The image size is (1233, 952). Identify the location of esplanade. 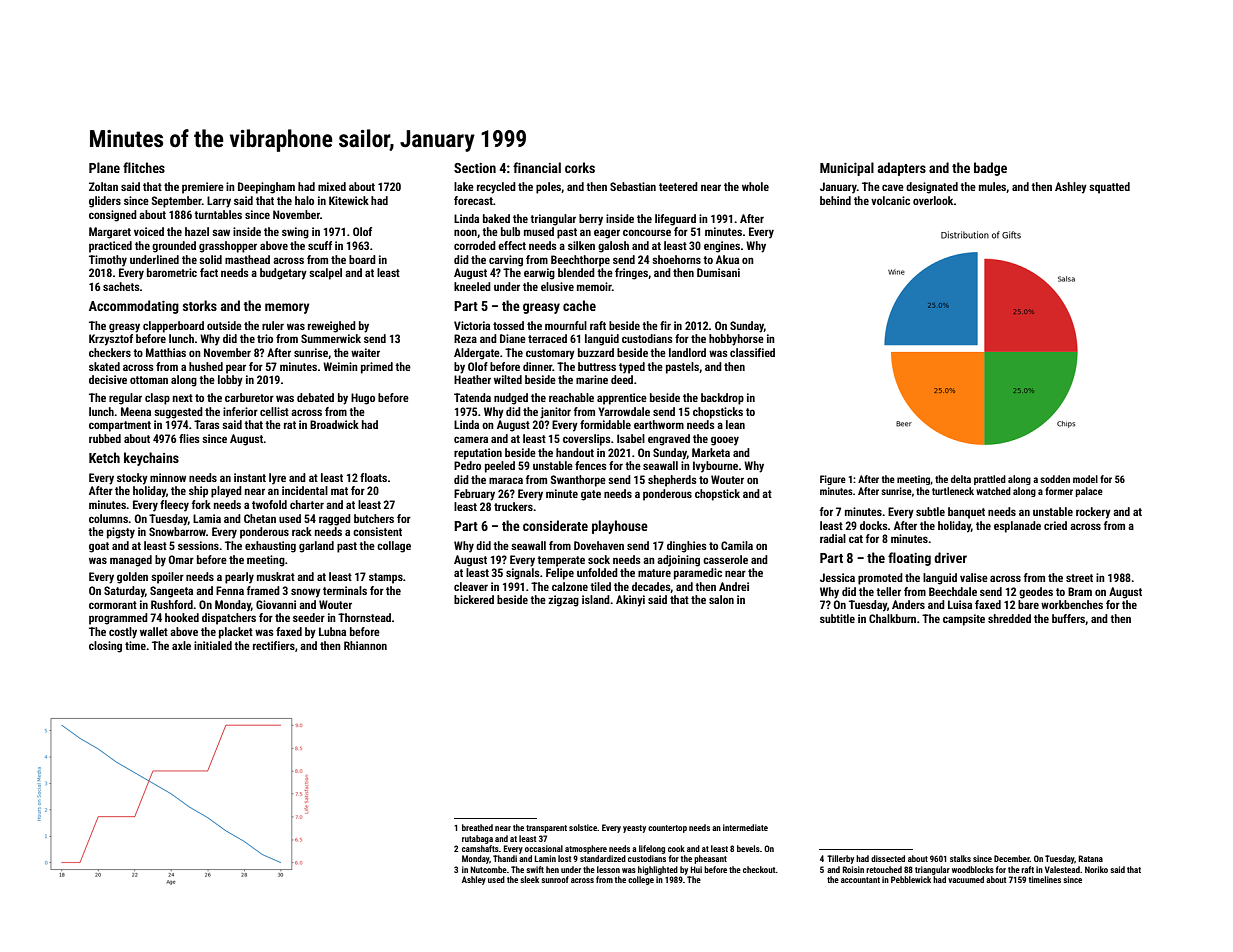
(1017, 527).
